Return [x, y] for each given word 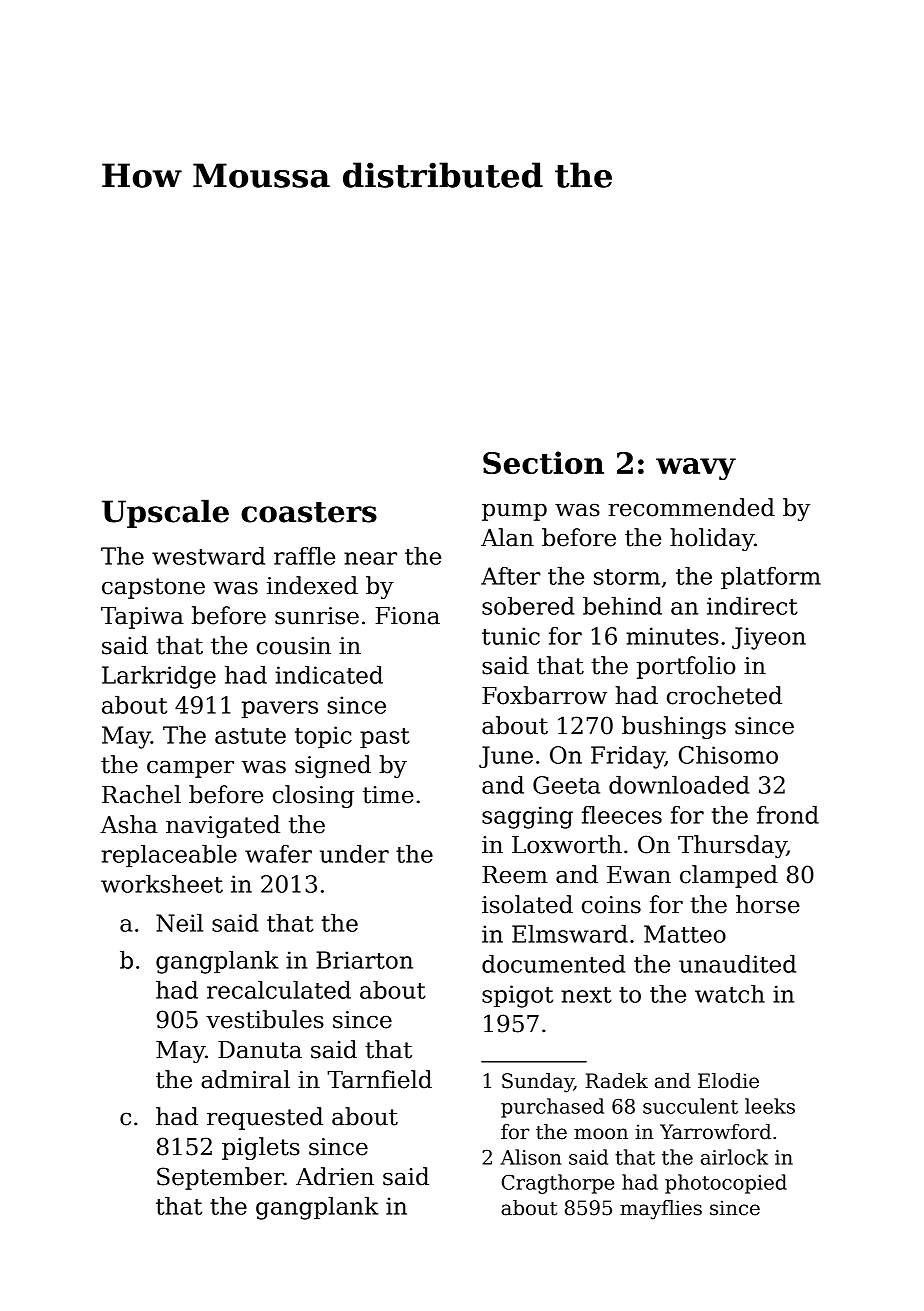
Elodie [728, 1081]
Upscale [165, 513]
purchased [552, 1108]
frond [788, 815]
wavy [696, 469]
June [506, 757]
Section [543, 462]
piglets [261, 1148]
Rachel [141, 794]
